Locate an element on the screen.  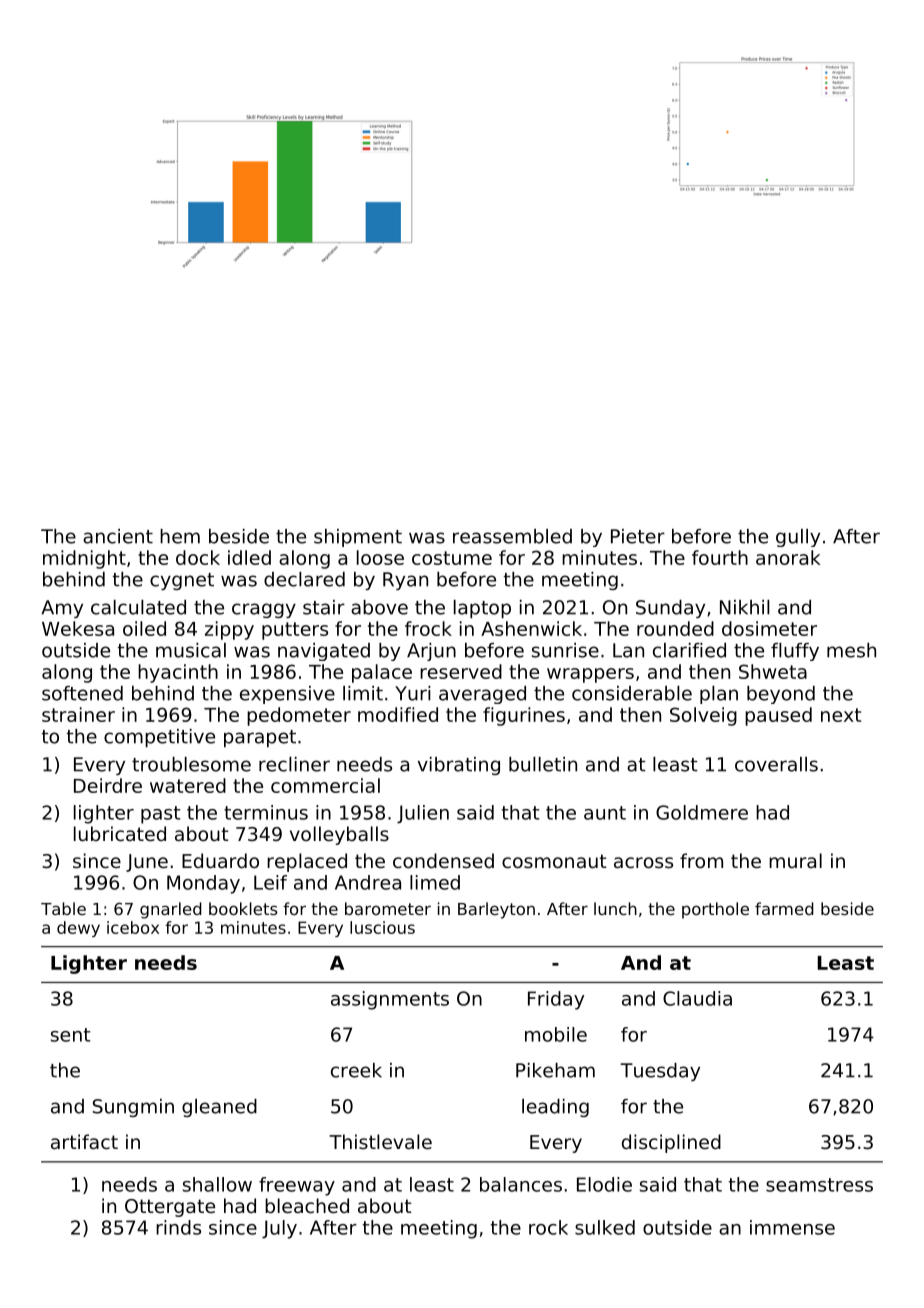
luscious is located at coordinates (382, 927).
